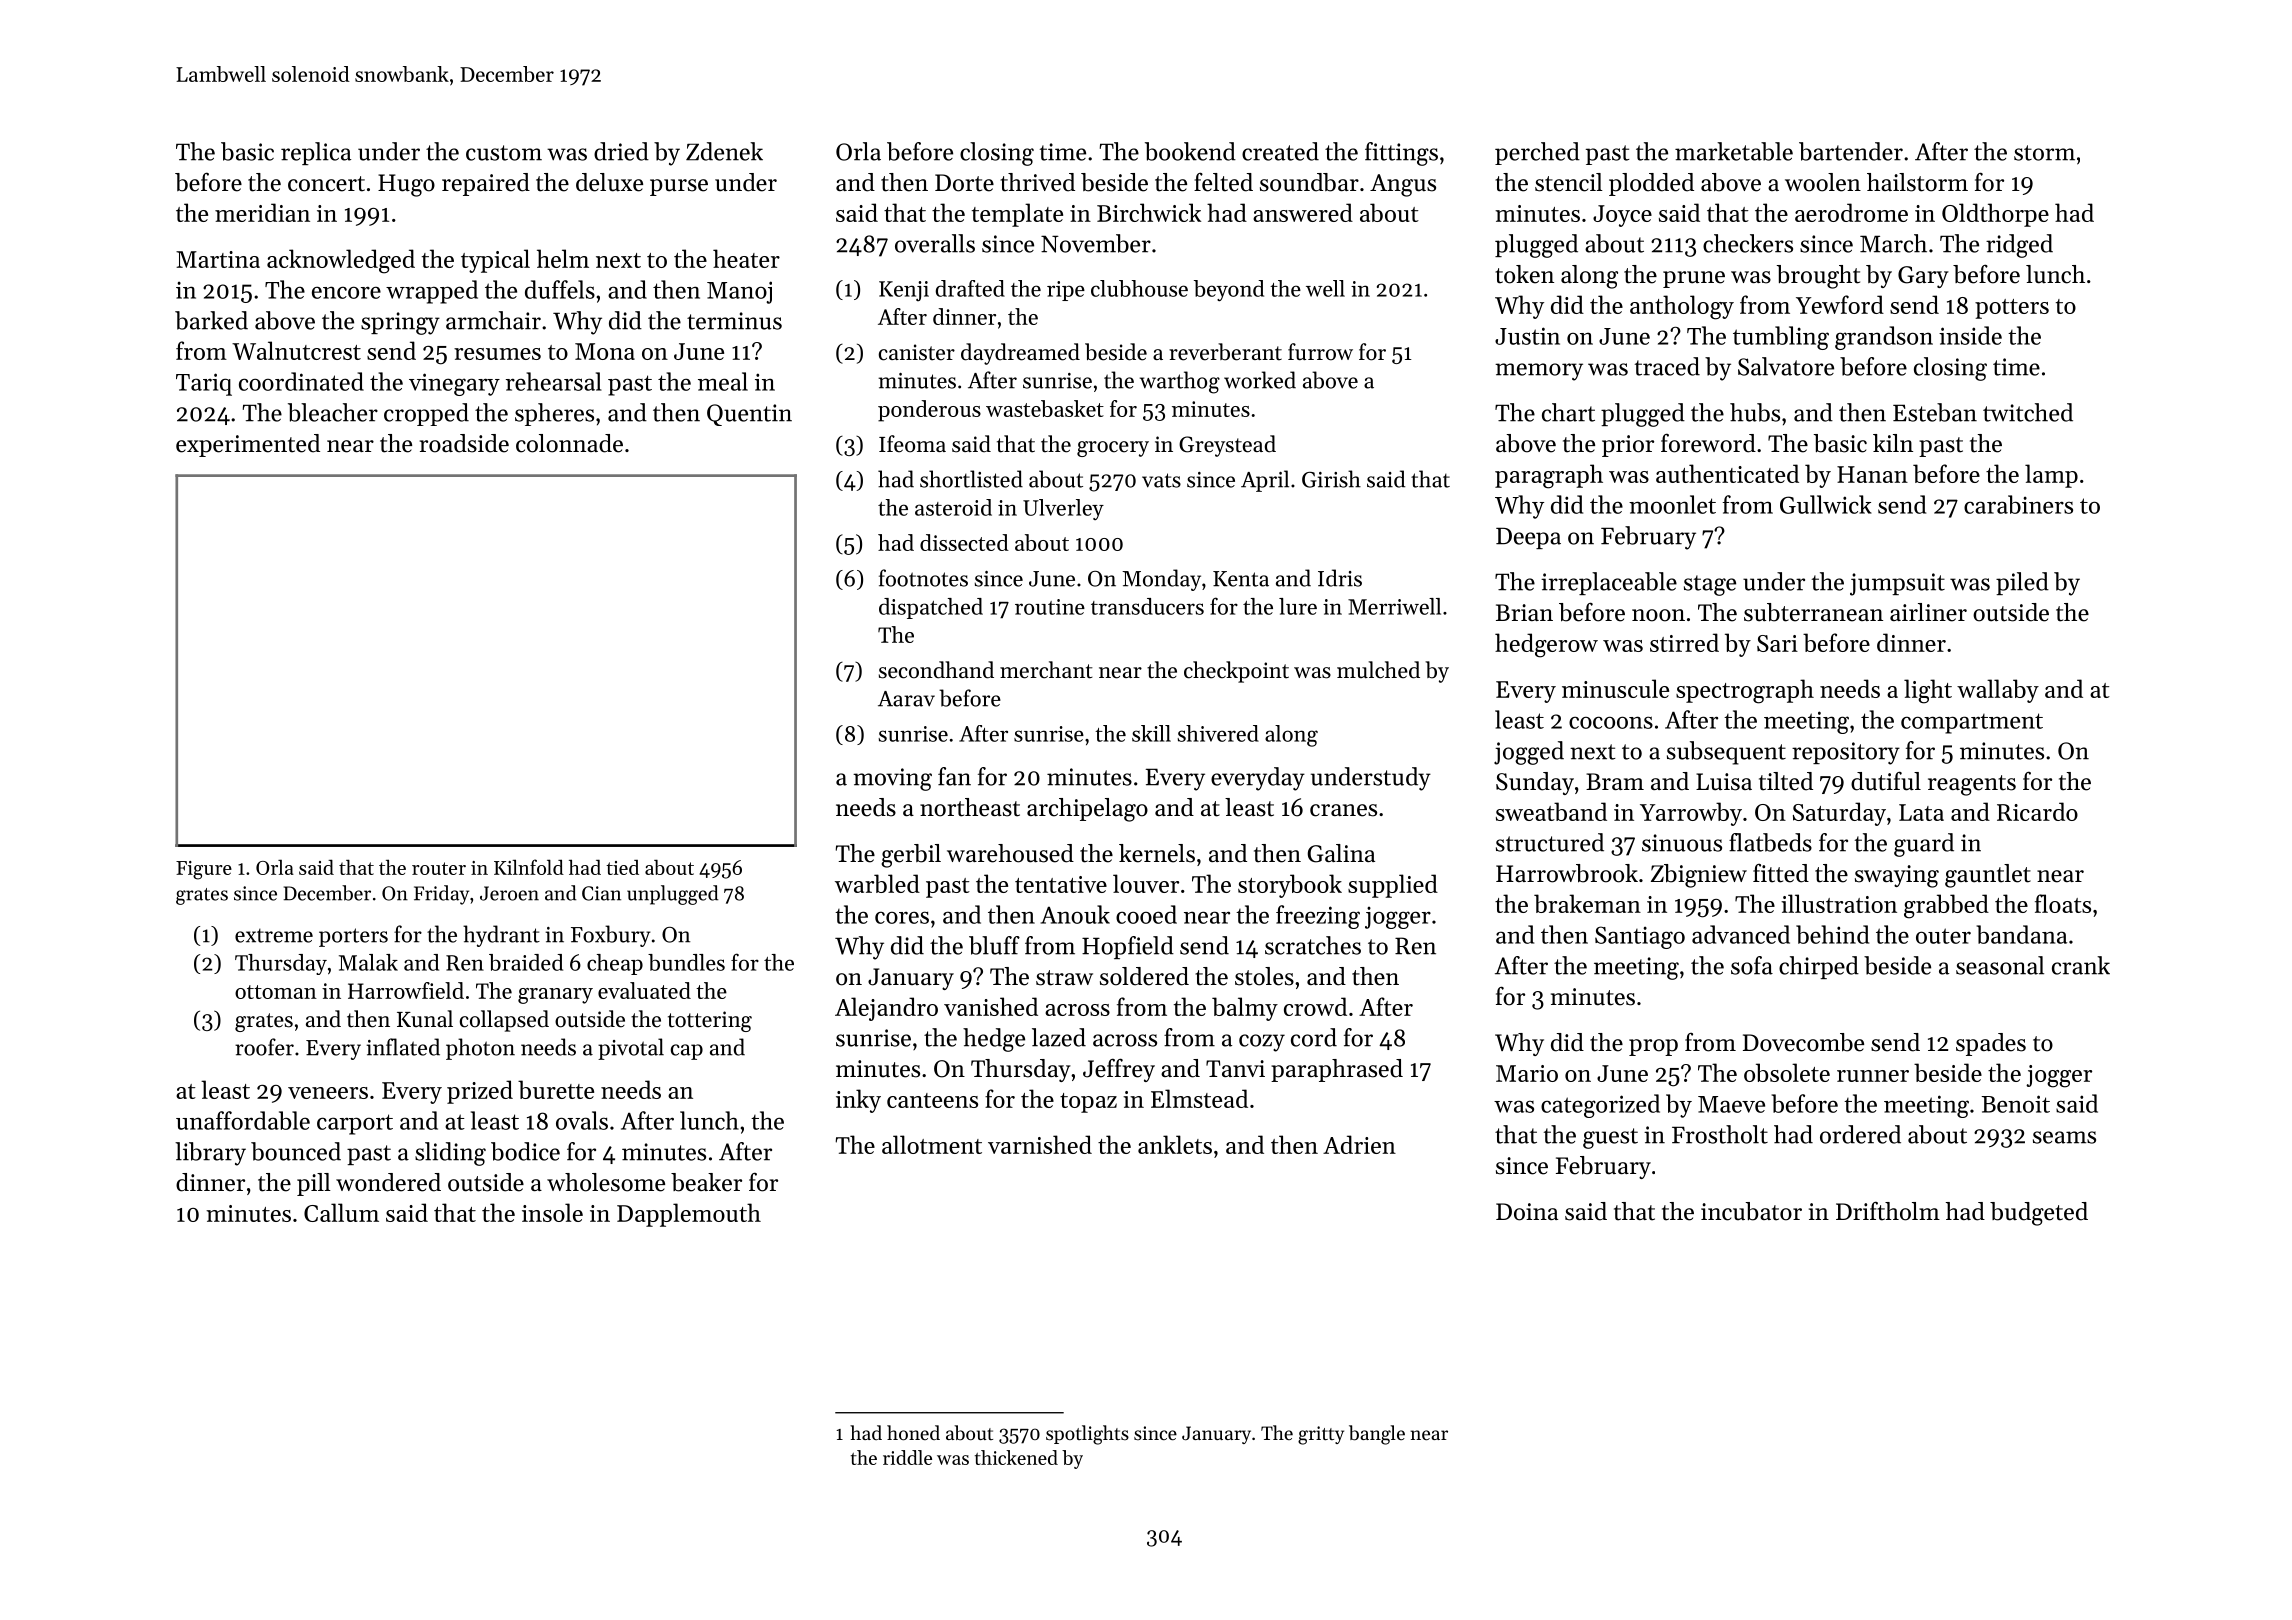  What do you see at coordinates (1087, 810) in the image?
I see `archipelago` at bounding box center [1087, 810].
